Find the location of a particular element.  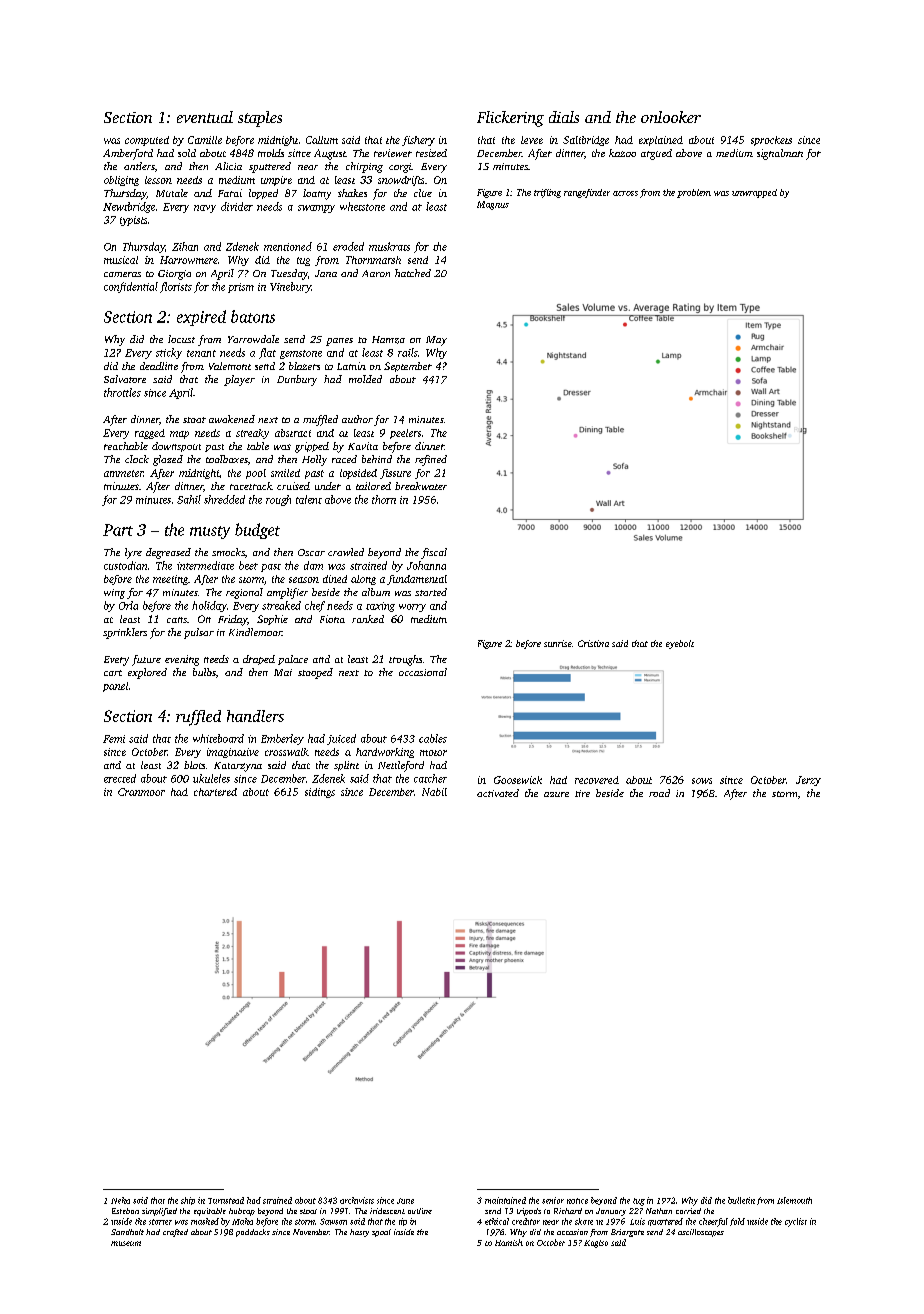

fishery is located at coordinates (418, 141).
